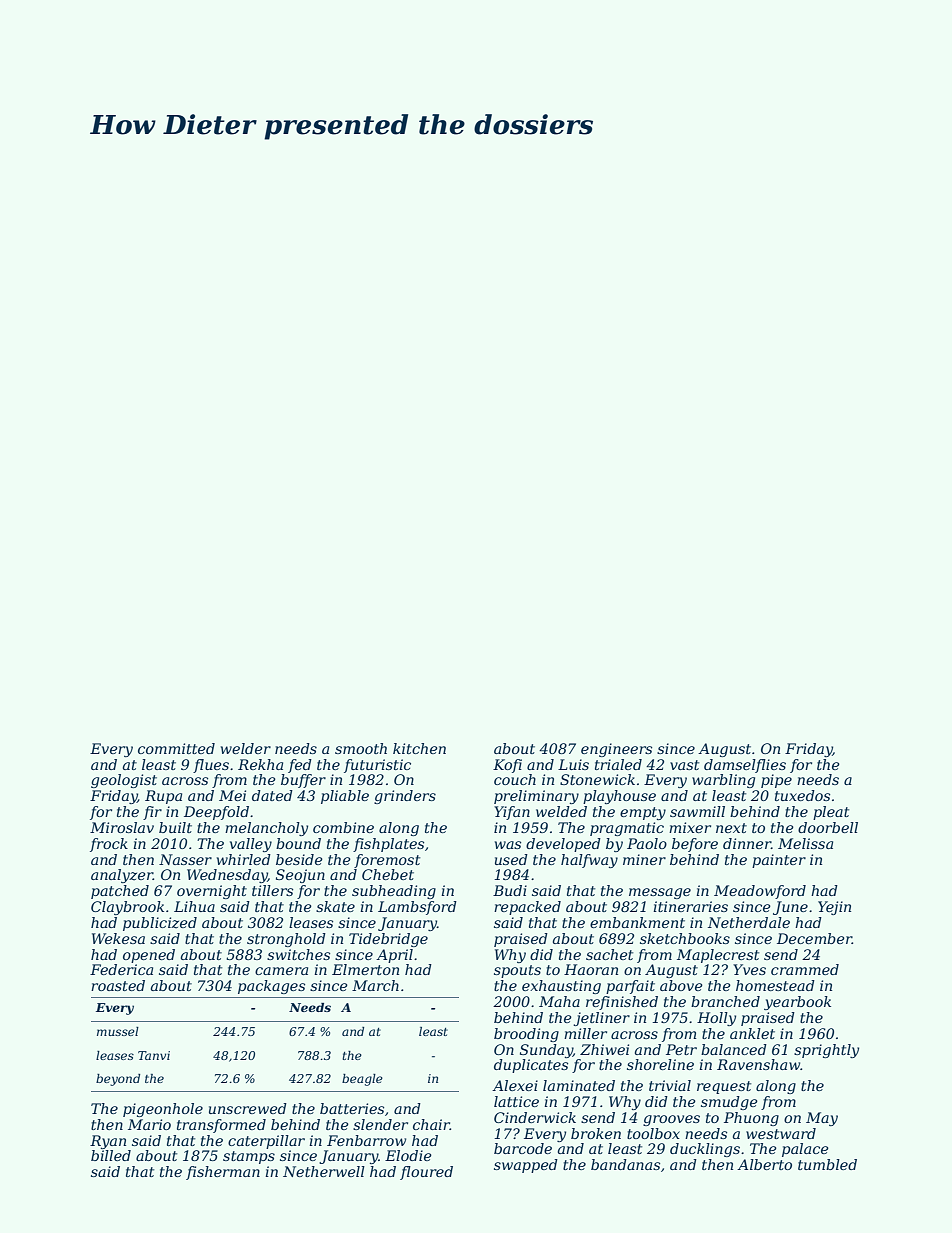 This image has height=1233, width=952. What do you see at coordinates (176, 748) in the image?
I see `committed` at bounding box center [176, 748].
